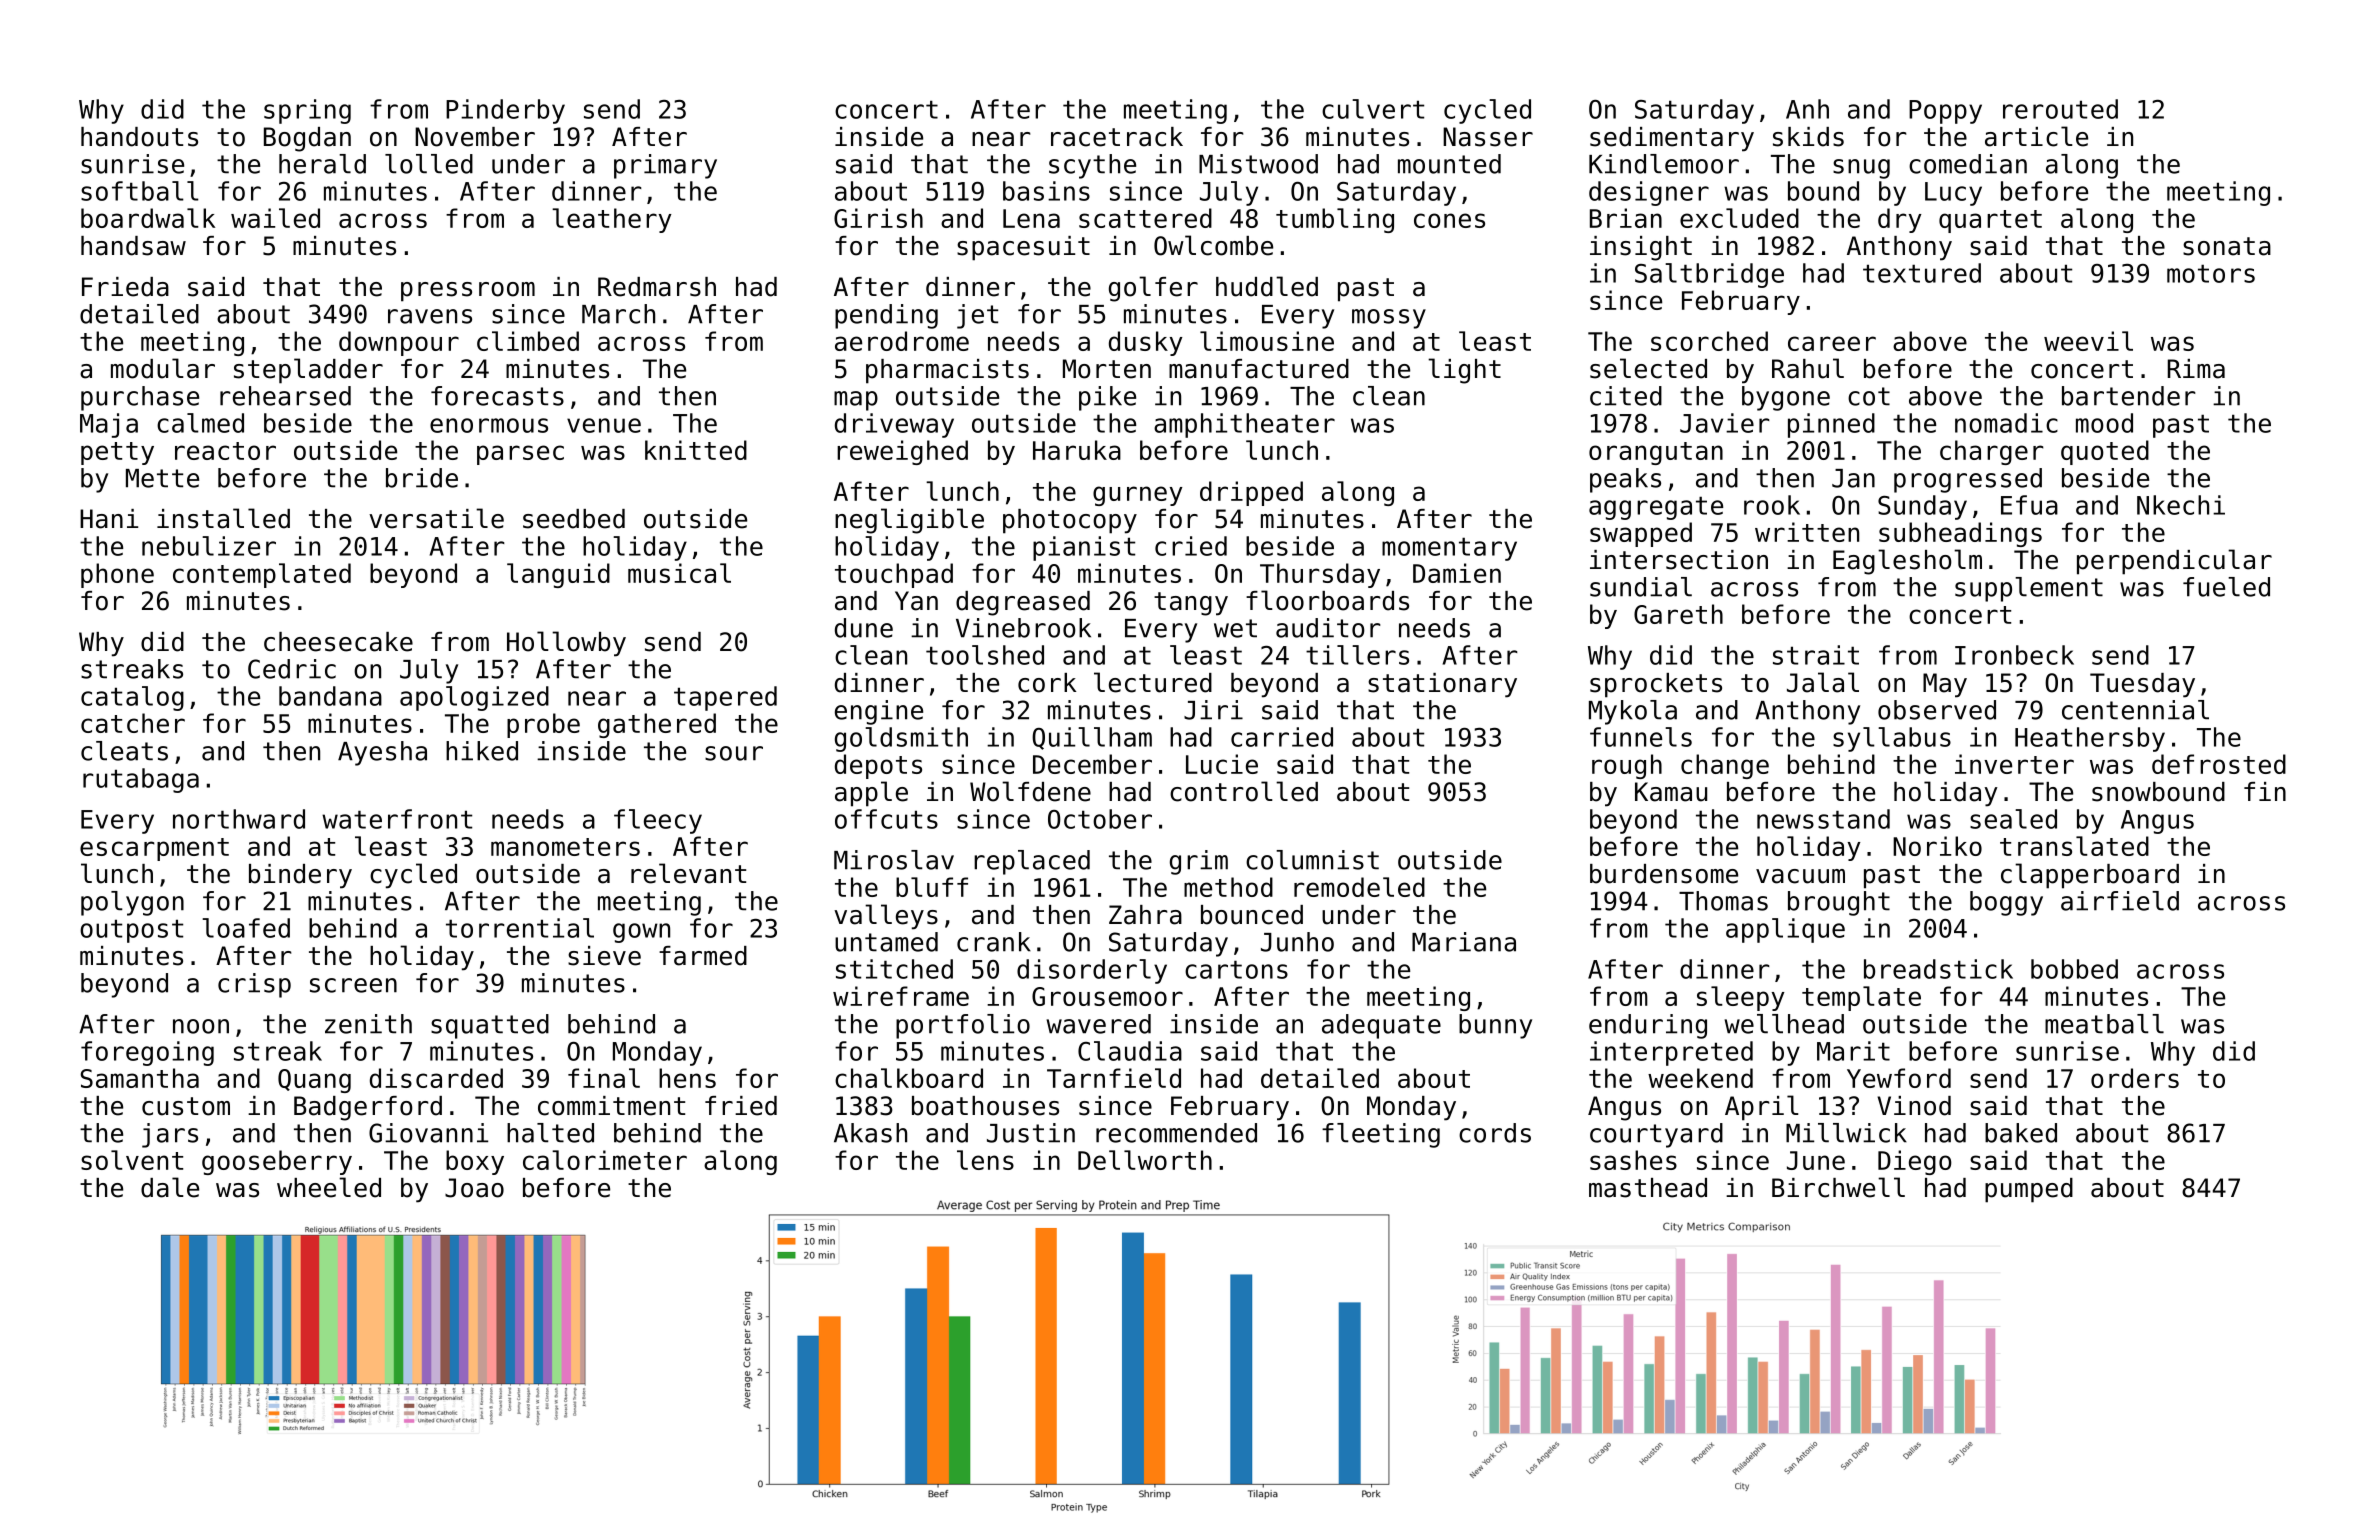 This screenshot has width=2380, height=1540. I want to click on dale, so click(170, 1187).
